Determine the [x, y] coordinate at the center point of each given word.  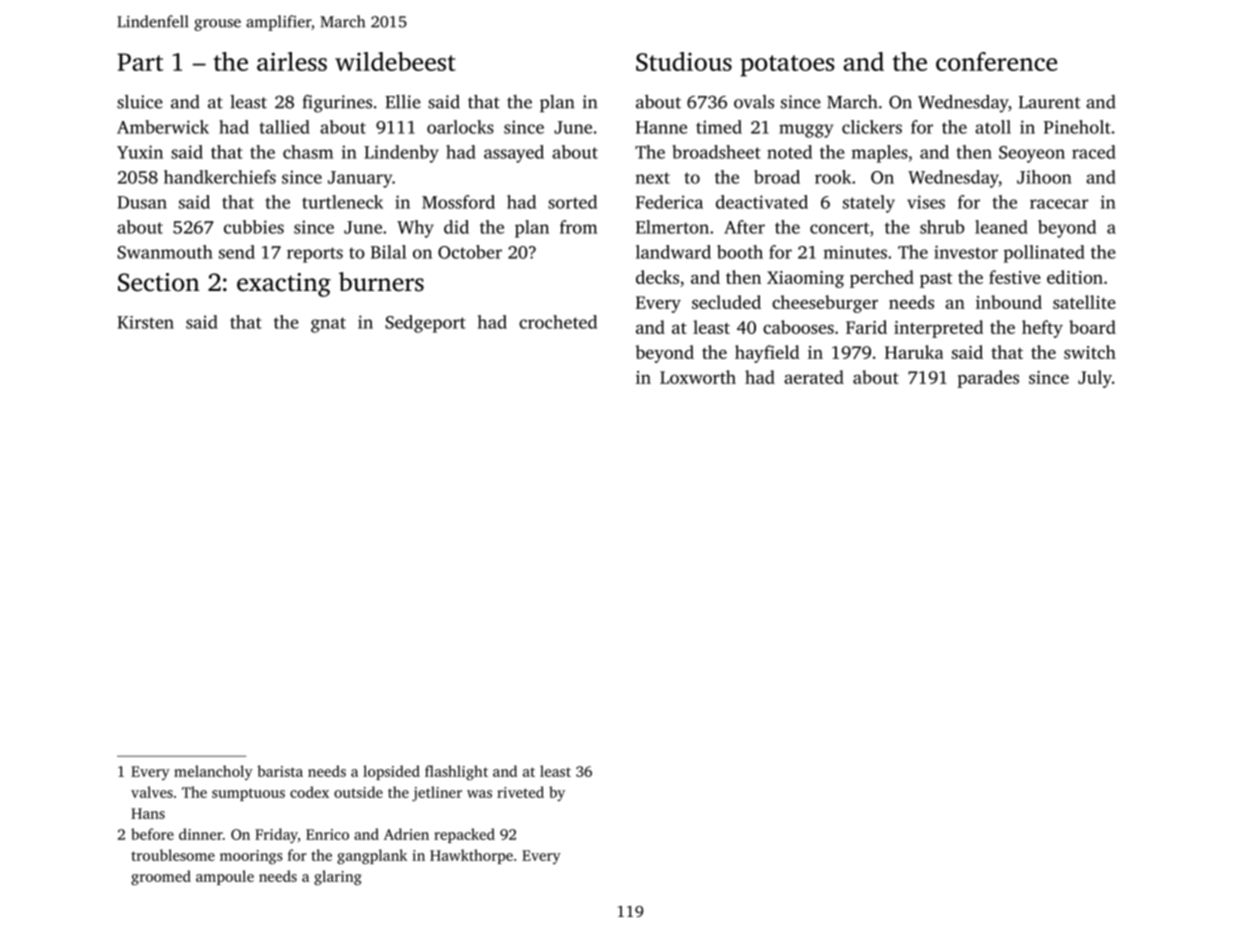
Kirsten [145, 322]
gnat [328, 325]
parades [988, 379]
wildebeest [395, 61]
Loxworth [698, 377]
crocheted [558, 322]
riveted [520, 792]
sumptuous [248, 794]
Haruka [914, 352]
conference [996, 61]
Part [140, 62]
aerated [814, 377]
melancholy [213, 772]
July [1095, 379]
